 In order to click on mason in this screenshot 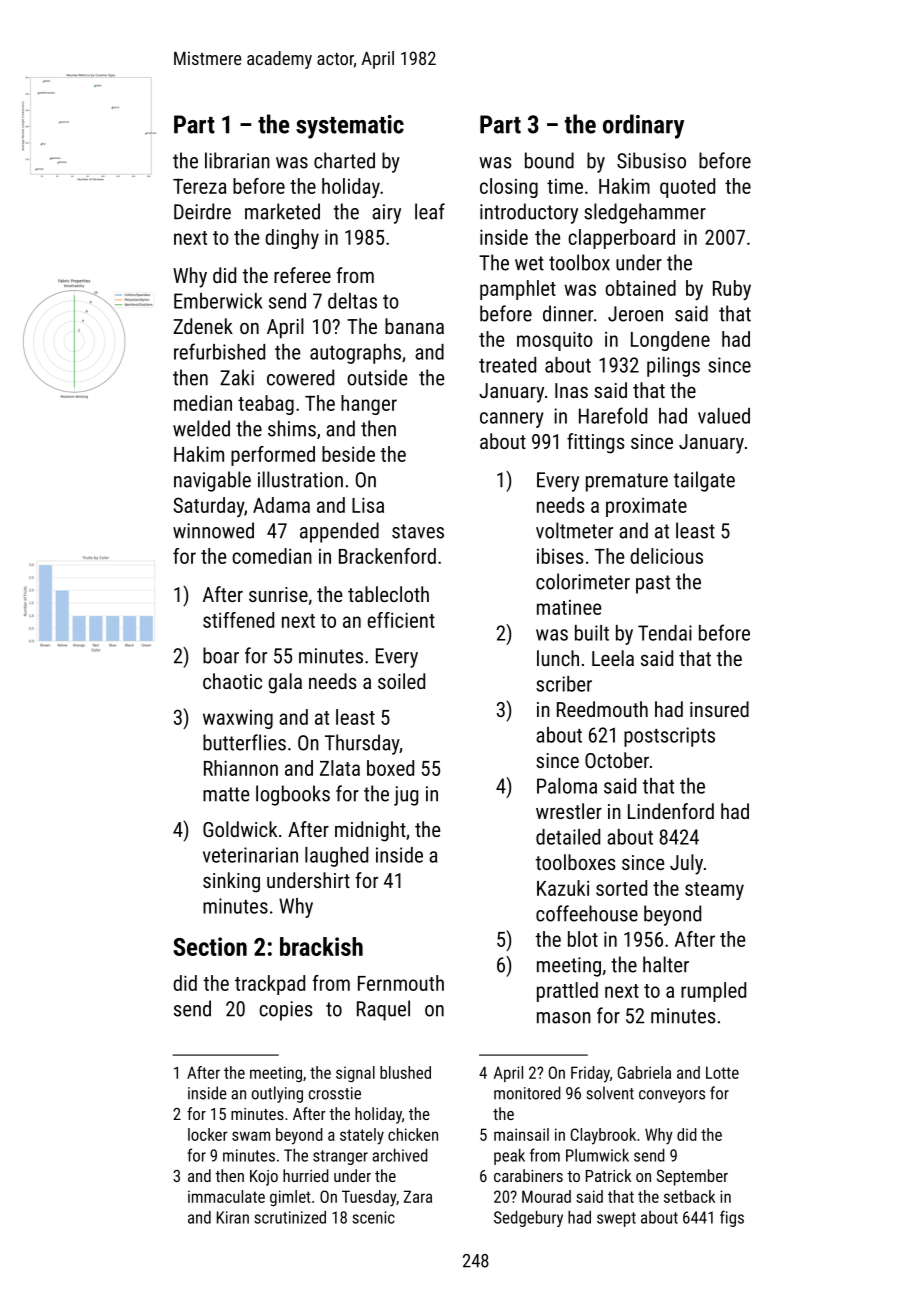, I will do `click(564, 1018)`.
